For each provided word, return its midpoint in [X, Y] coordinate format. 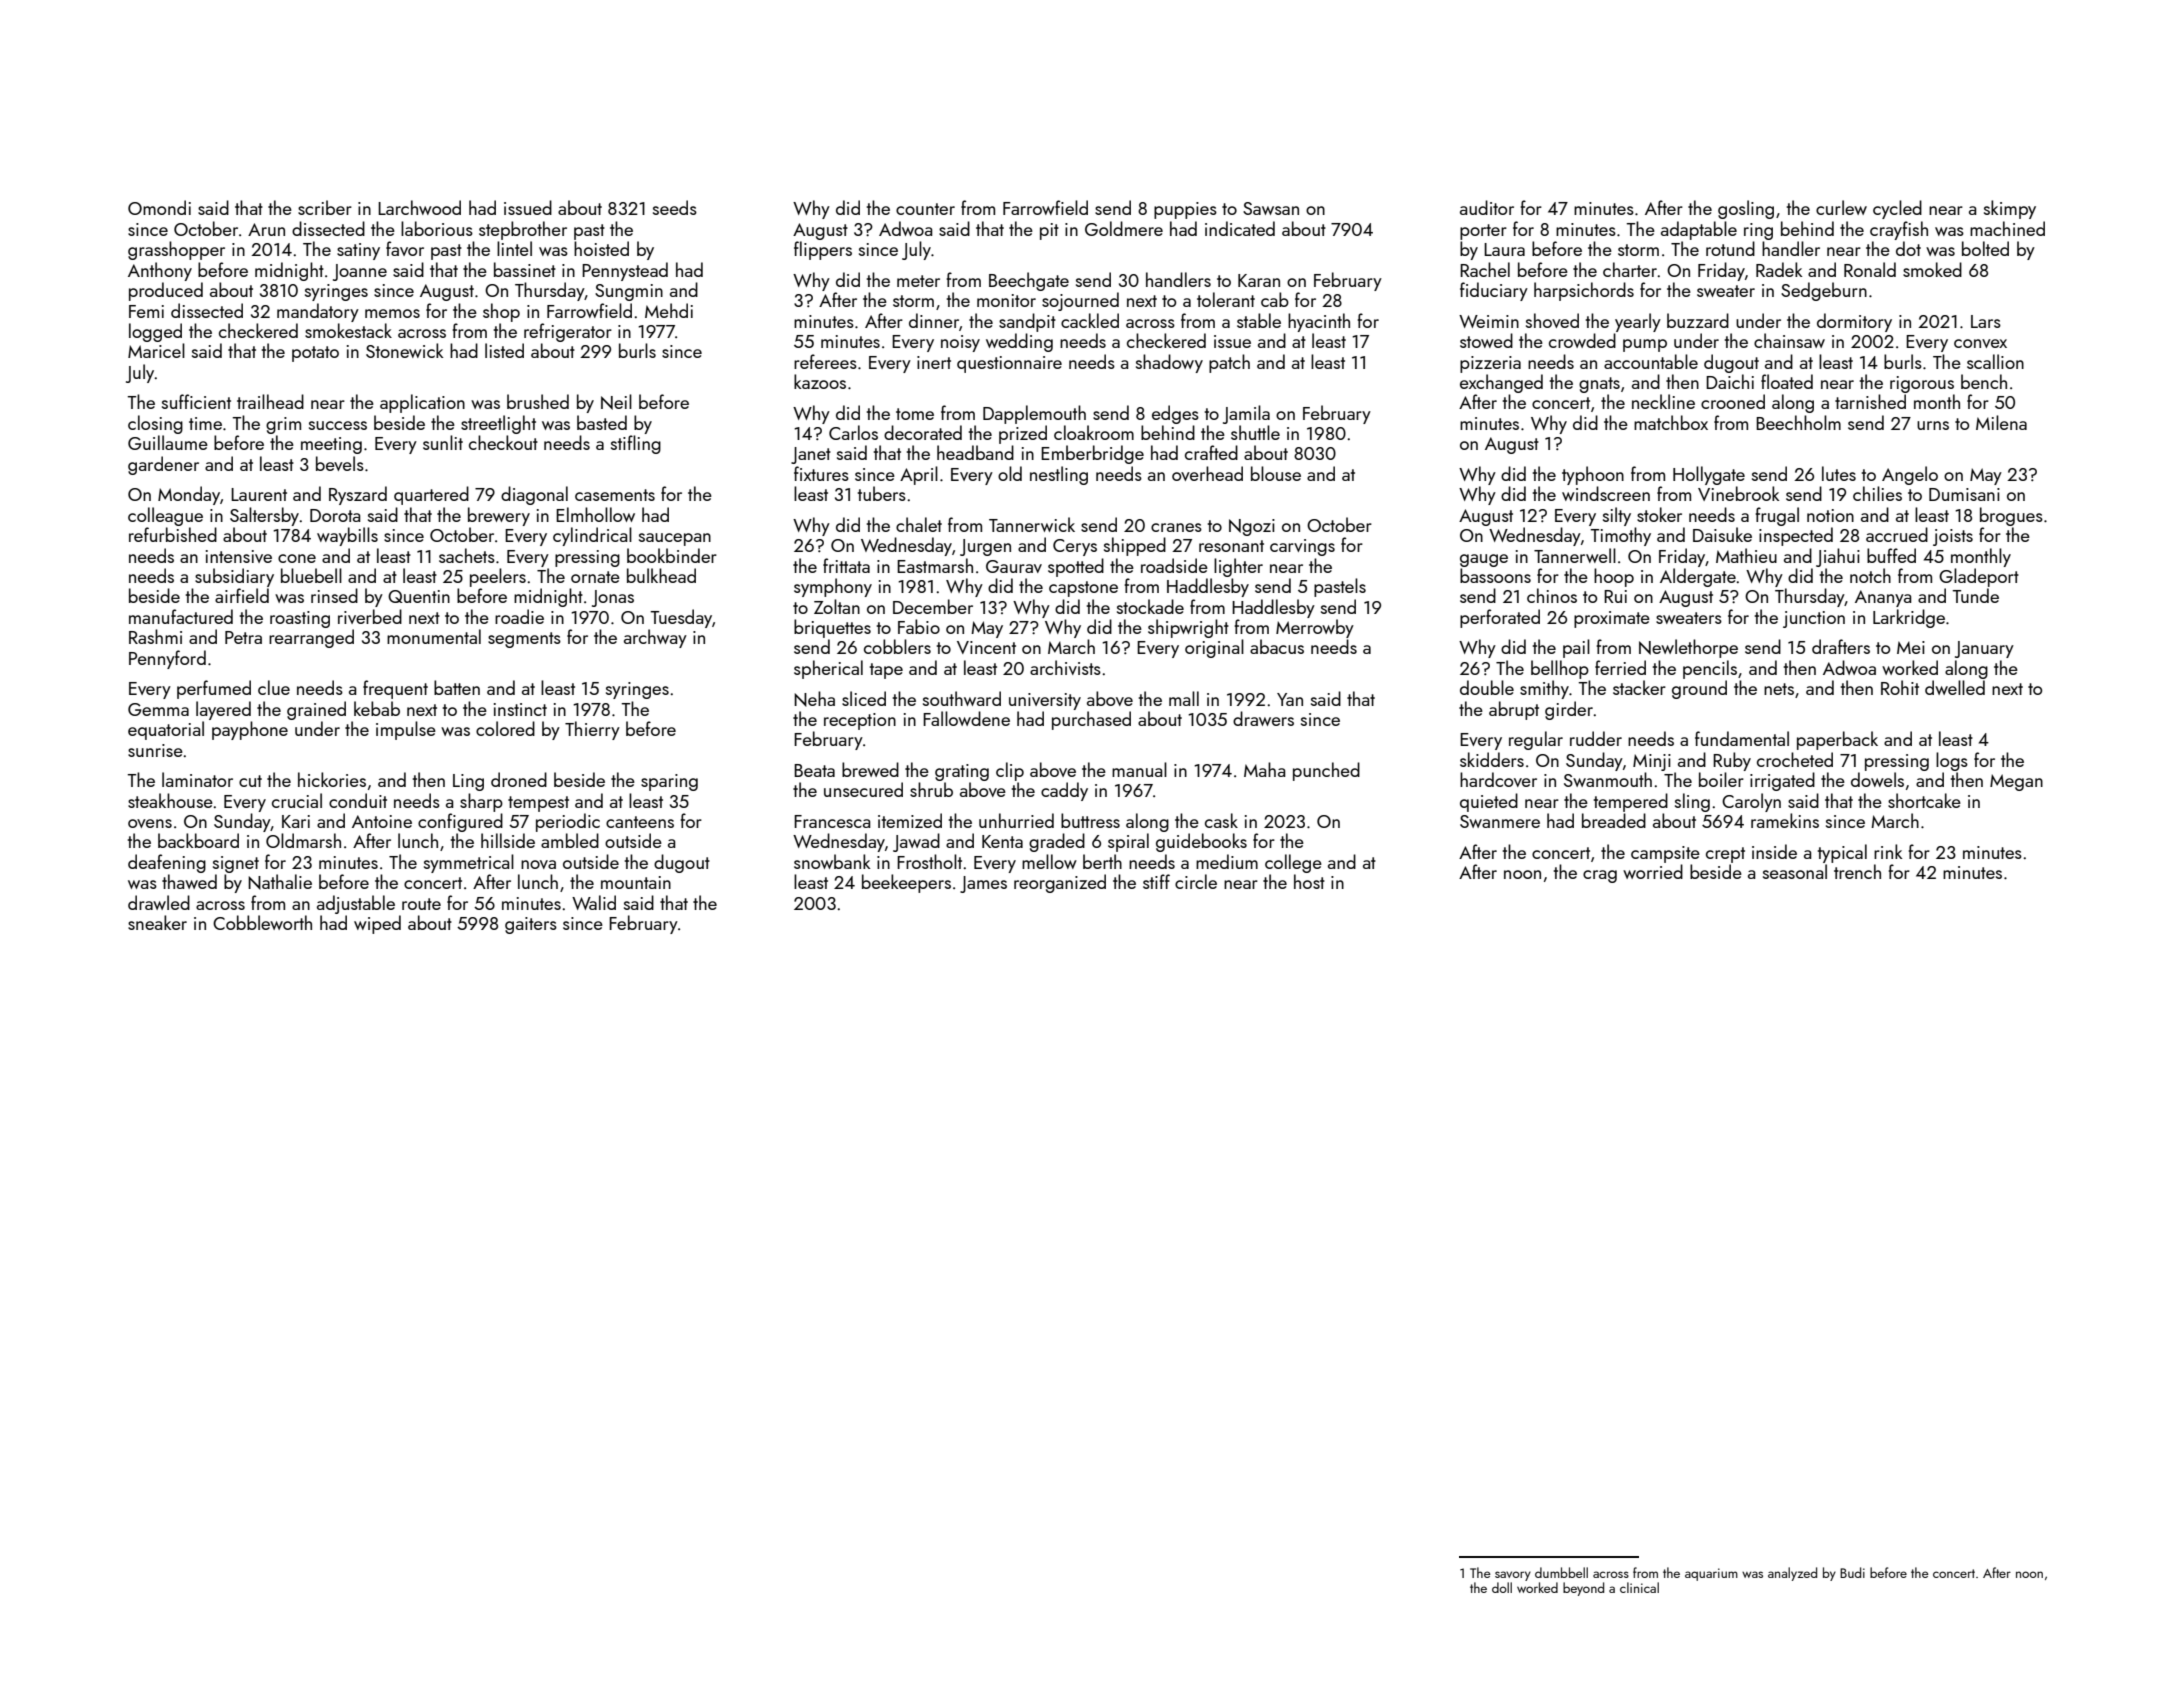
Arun [266, 229]
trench [1857, 871]
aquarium [1711, 1574]
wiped [377, 924]
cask [1221, 820]
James [983, 884]
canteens [640, 822]
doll [1502, 1587]
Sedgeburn [1824, 291]
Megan [2016, 782]
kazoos [820, 381]
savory [1513, 1576]
